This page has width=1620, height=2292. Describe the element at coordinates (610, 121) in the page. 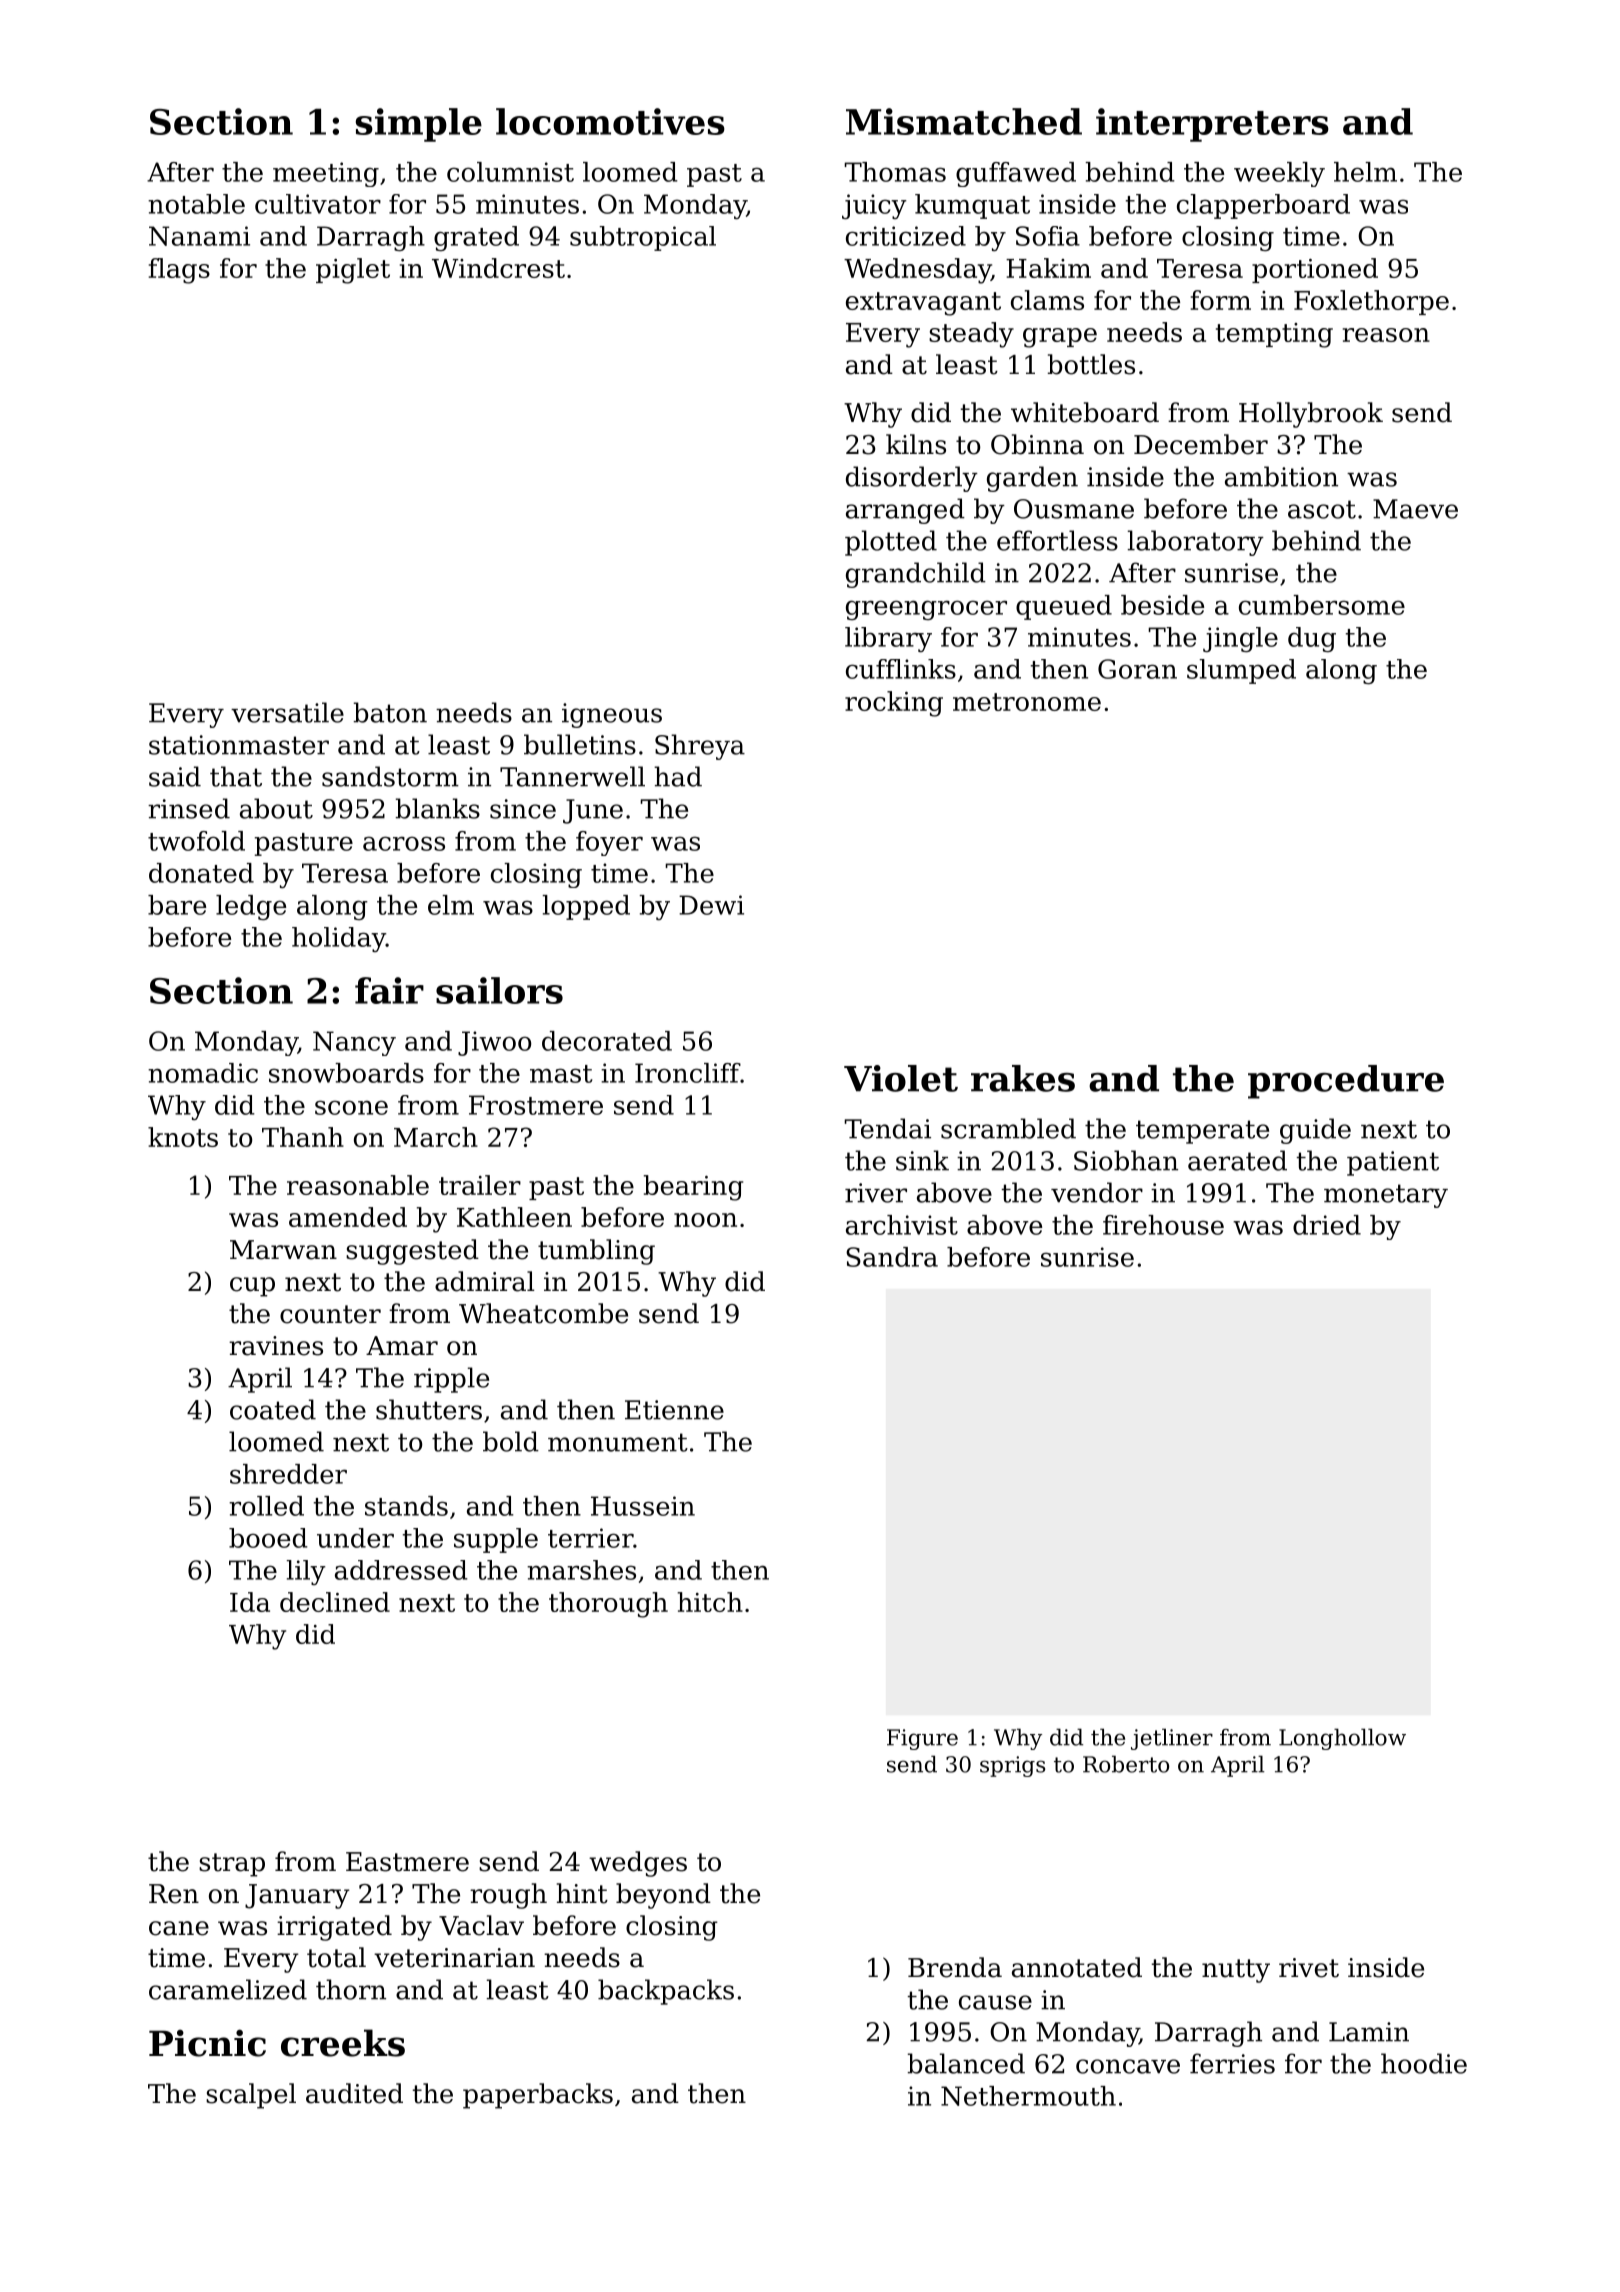

I see `locomotives` at that location.
